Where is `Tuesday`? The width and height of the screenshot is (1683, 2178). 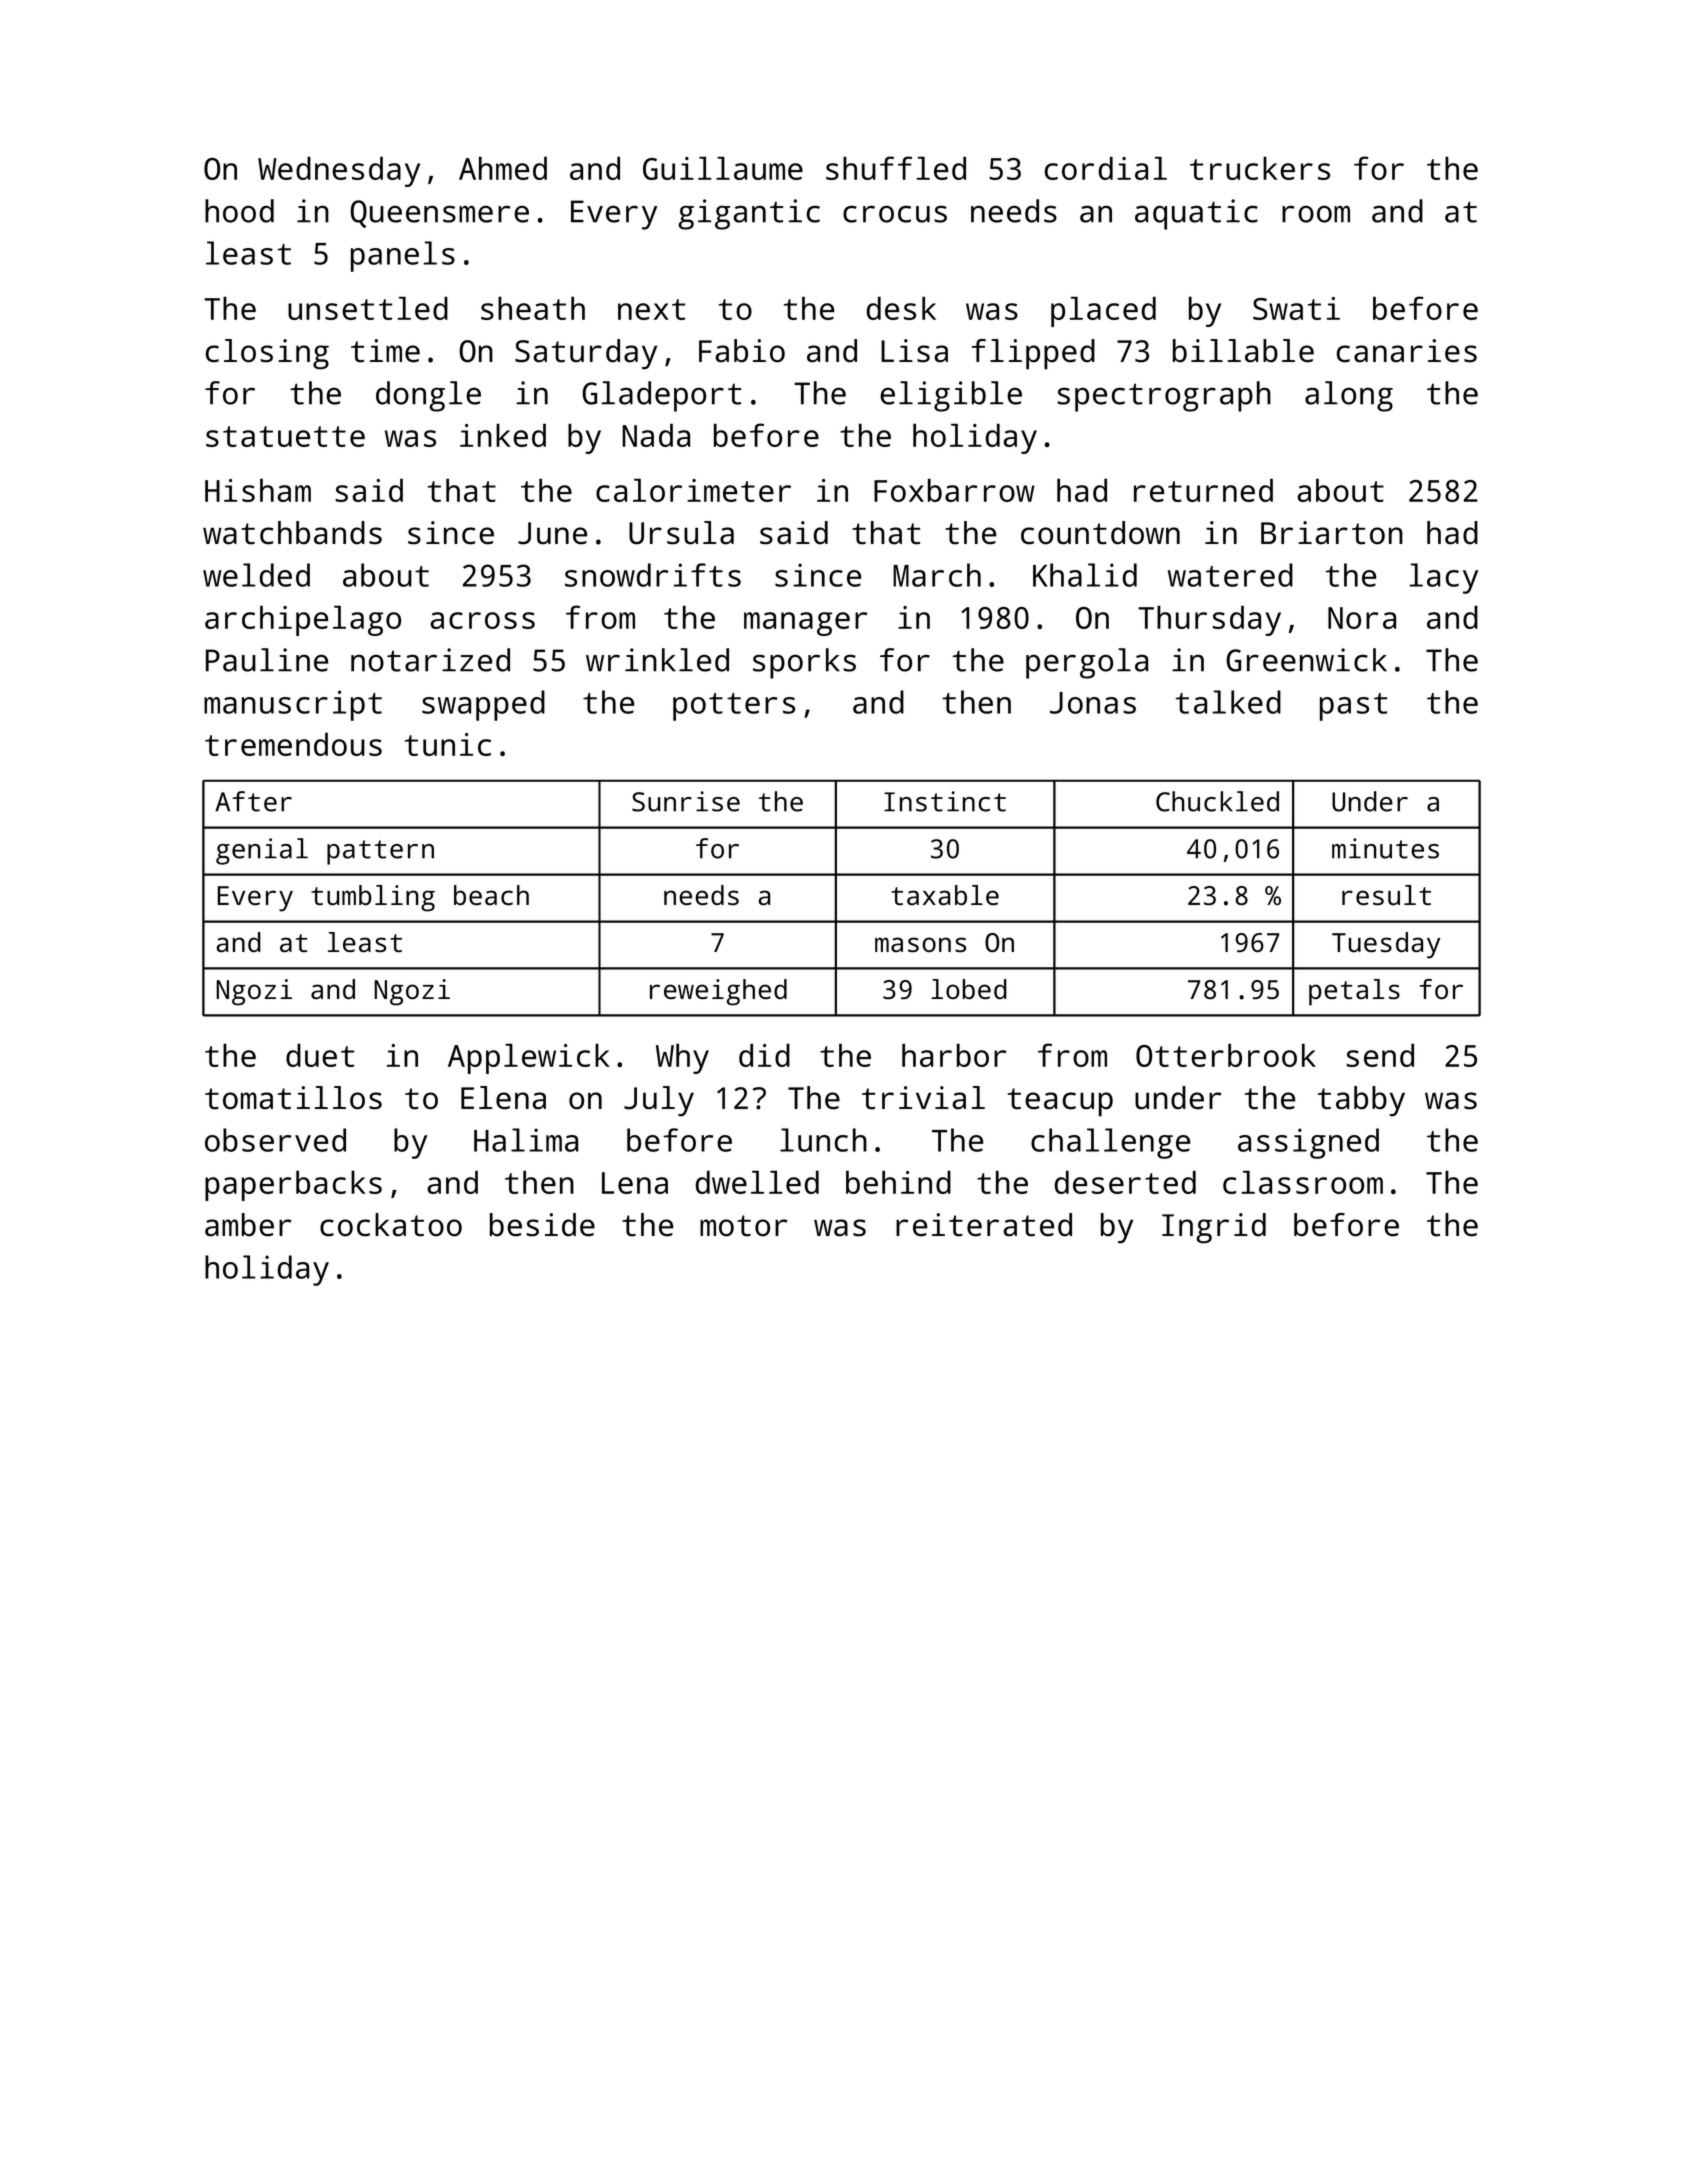 Tuesday is located at coordinates (1386, 945).
